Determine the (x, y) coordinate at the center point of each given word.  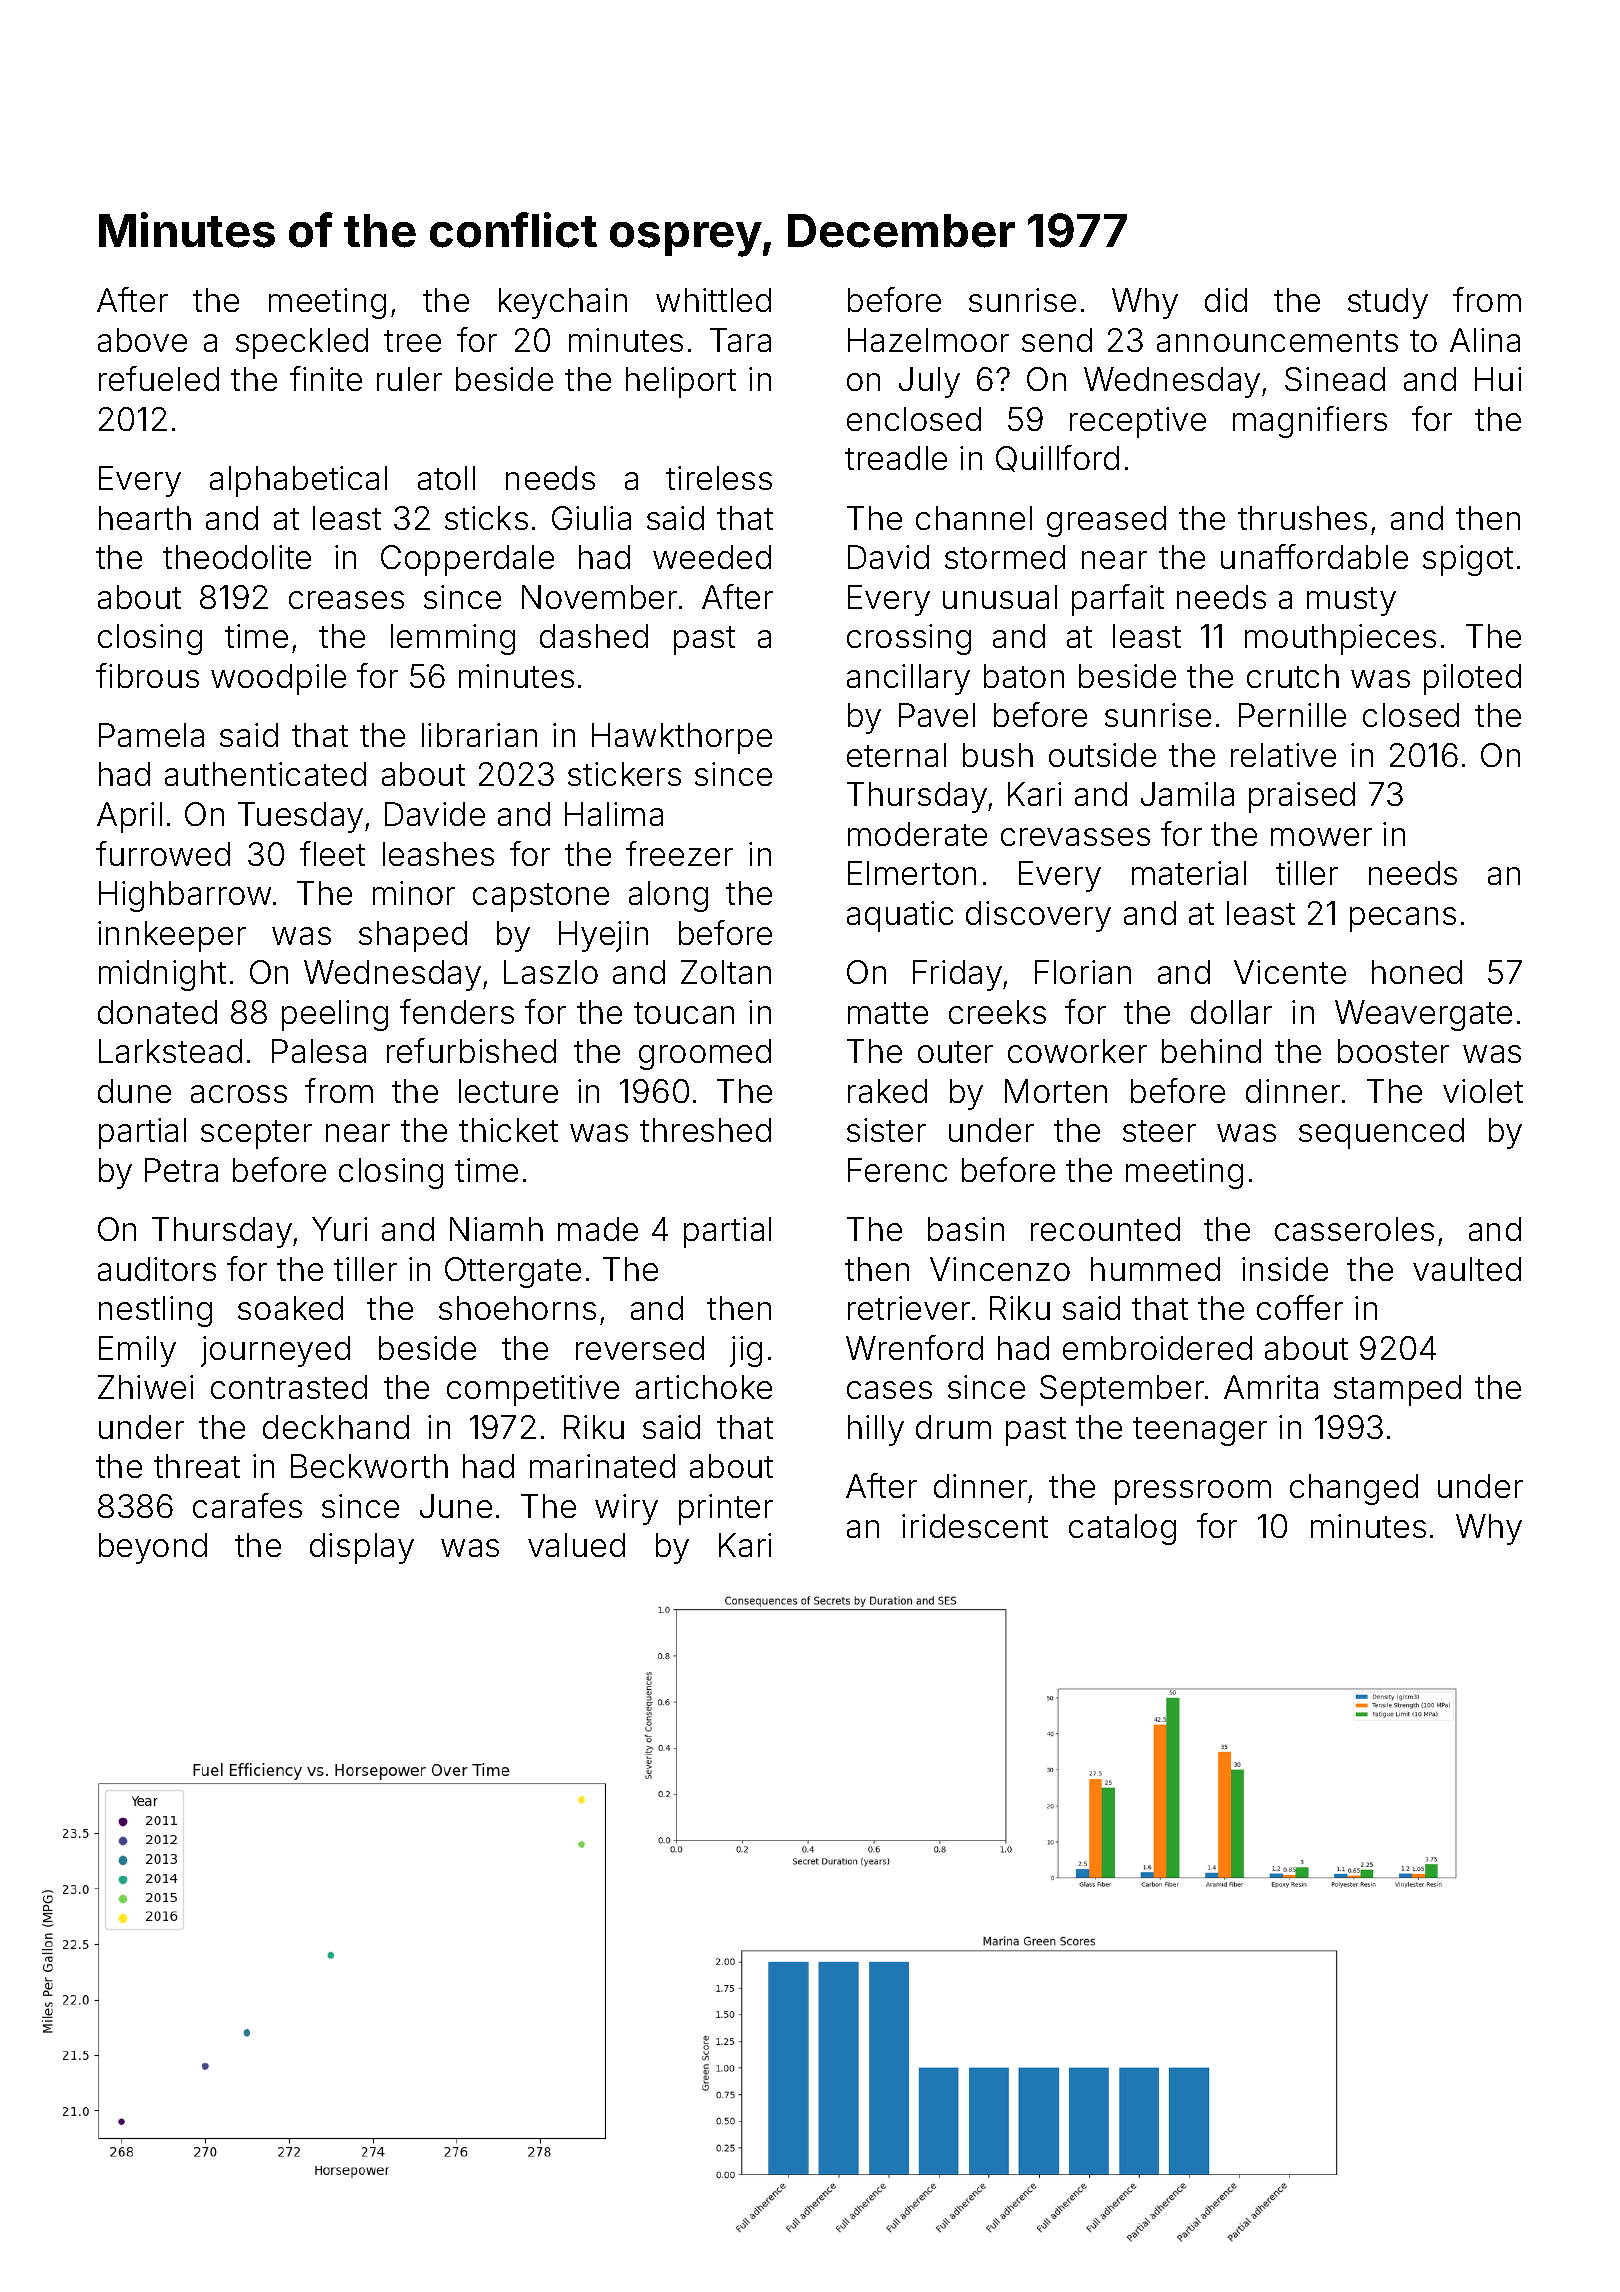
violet (1483, 1091)
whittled (713, 300)
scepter (256, 1134)
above (142, 340)
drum (953, 1427)
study (1388, 303)
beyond (153, 1548)
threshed (705, 1130)
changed (1354, 1489)
